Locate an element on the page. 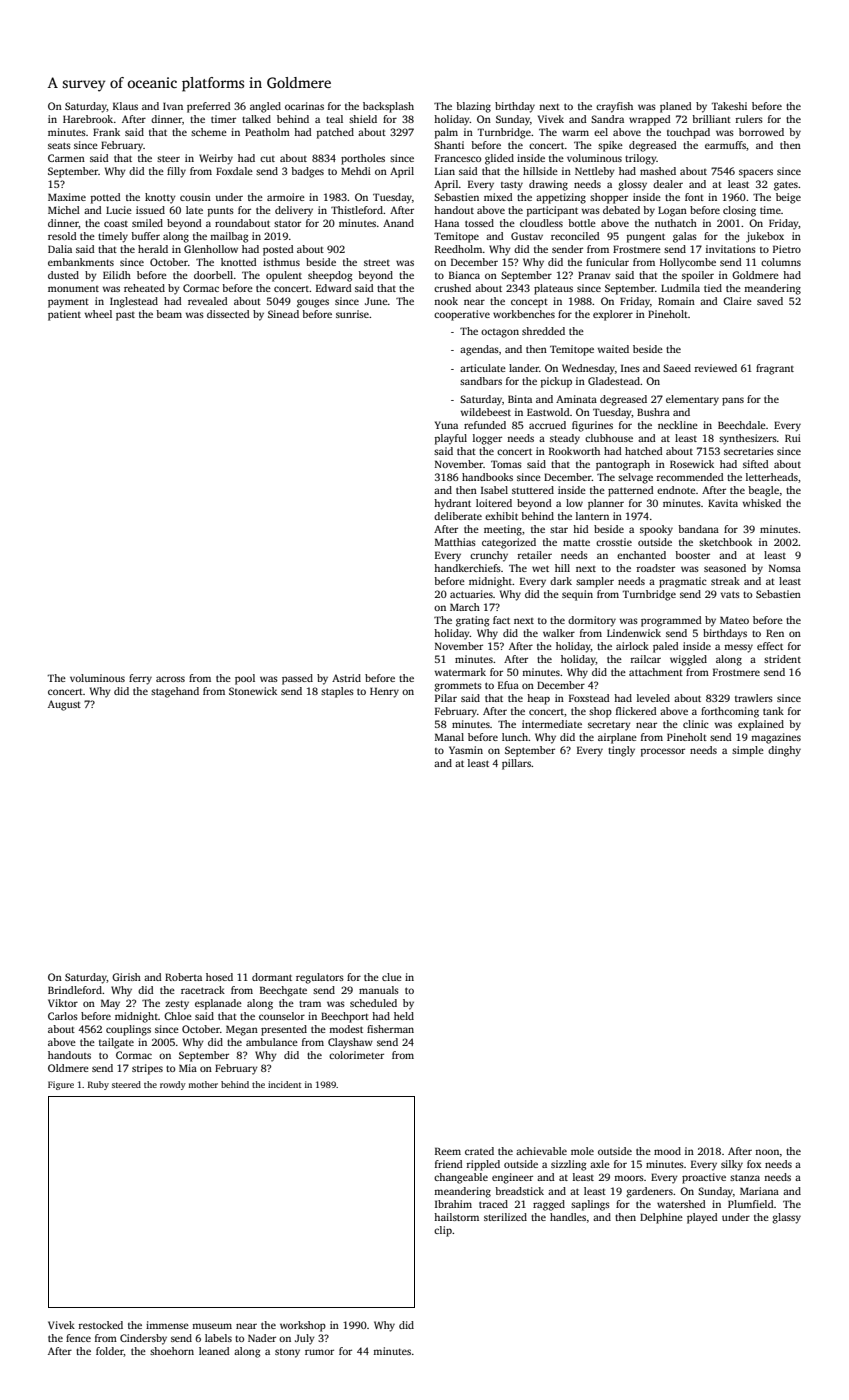 The image size is (849, 1400). folder is located at coordinates (110, 1352).
